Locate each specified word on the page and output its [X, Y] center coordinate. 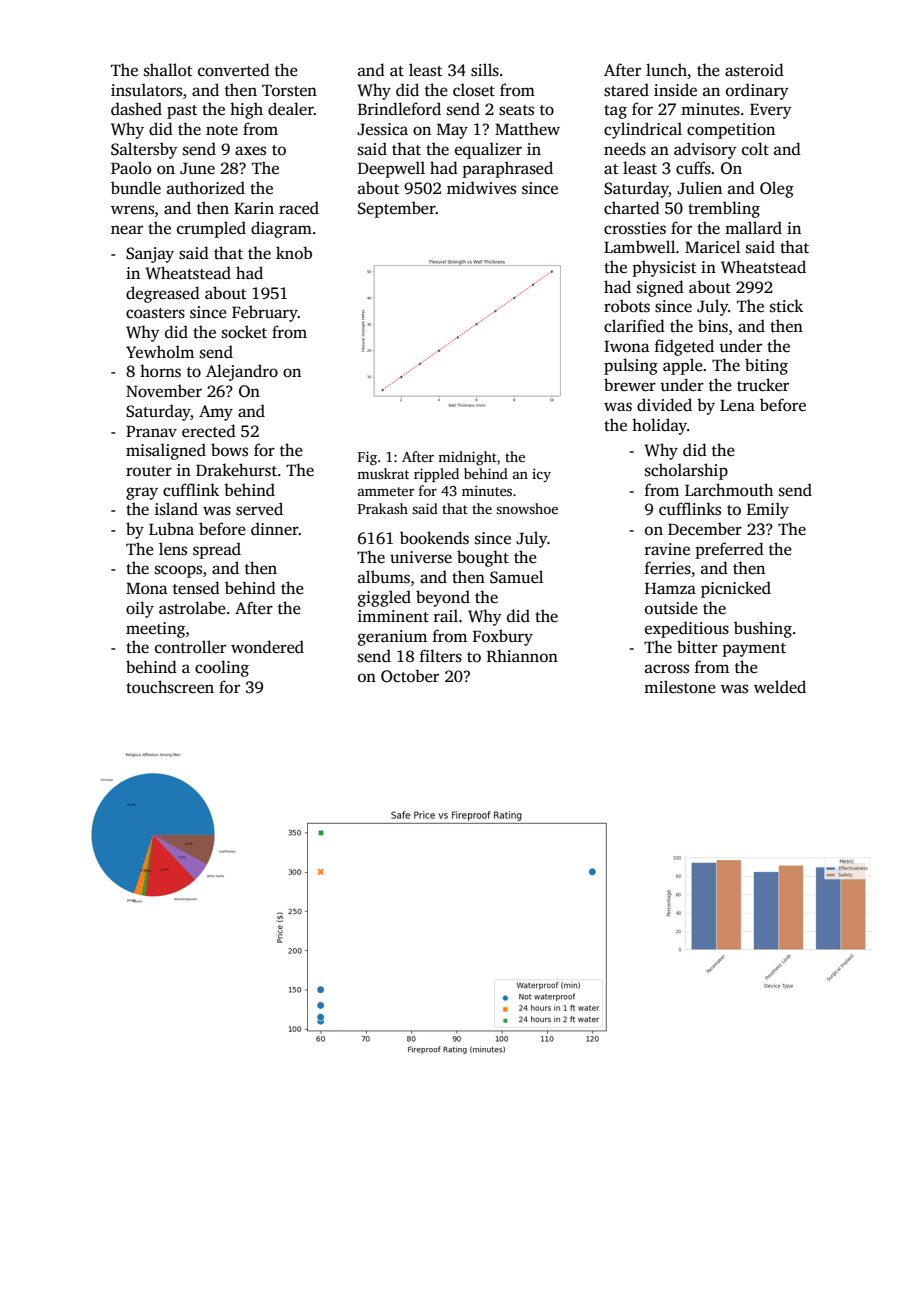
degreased [163, 294]
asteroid [754, 70]
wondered [267, 647]
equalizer [488, 150]
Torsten [289, 90]
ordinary [757, 91]
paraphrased [508, 169]
